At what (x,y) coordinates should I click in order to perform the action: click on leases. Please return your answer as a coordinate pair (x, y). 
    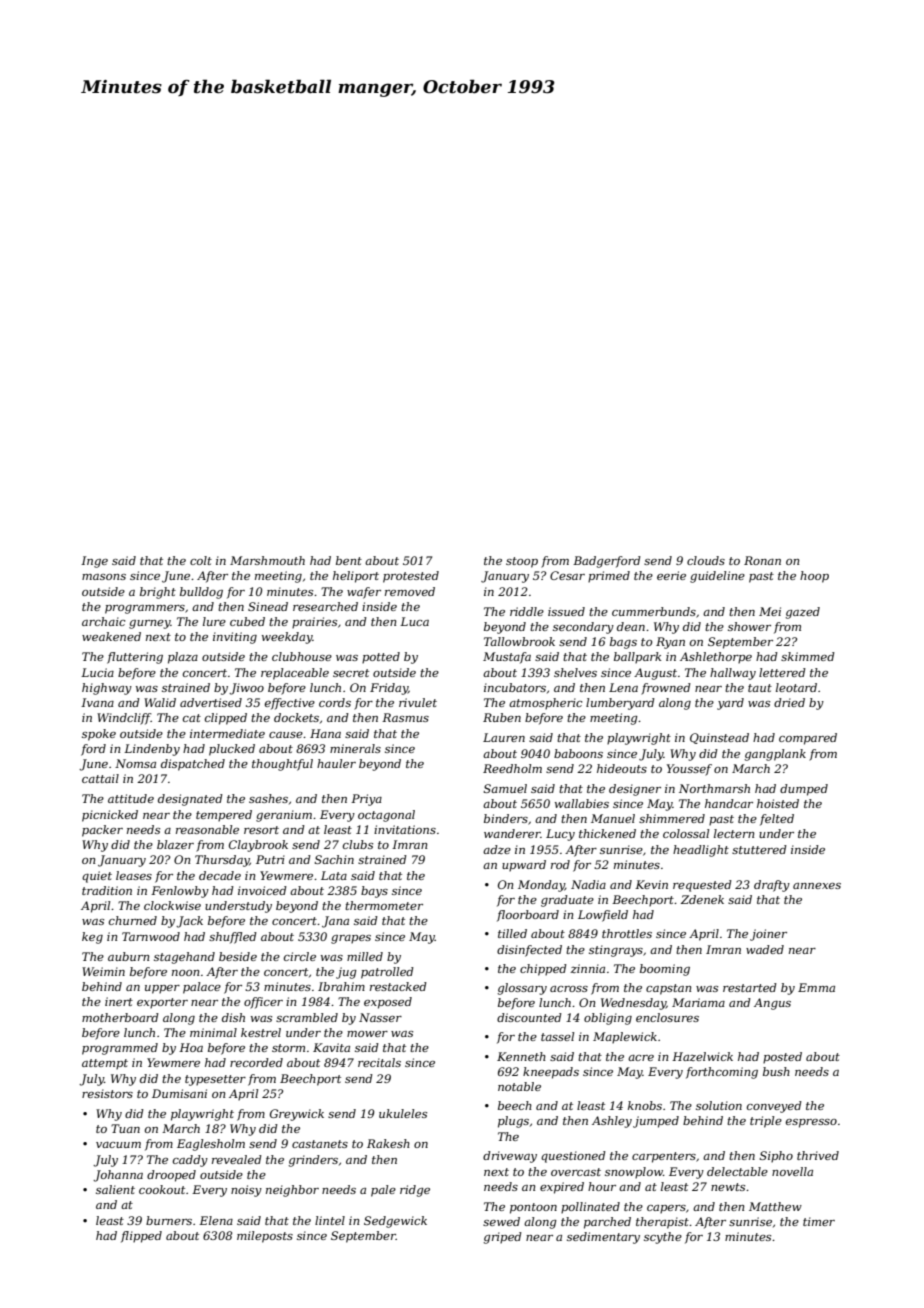
    Looking at the image, I should click on (134, 875).
